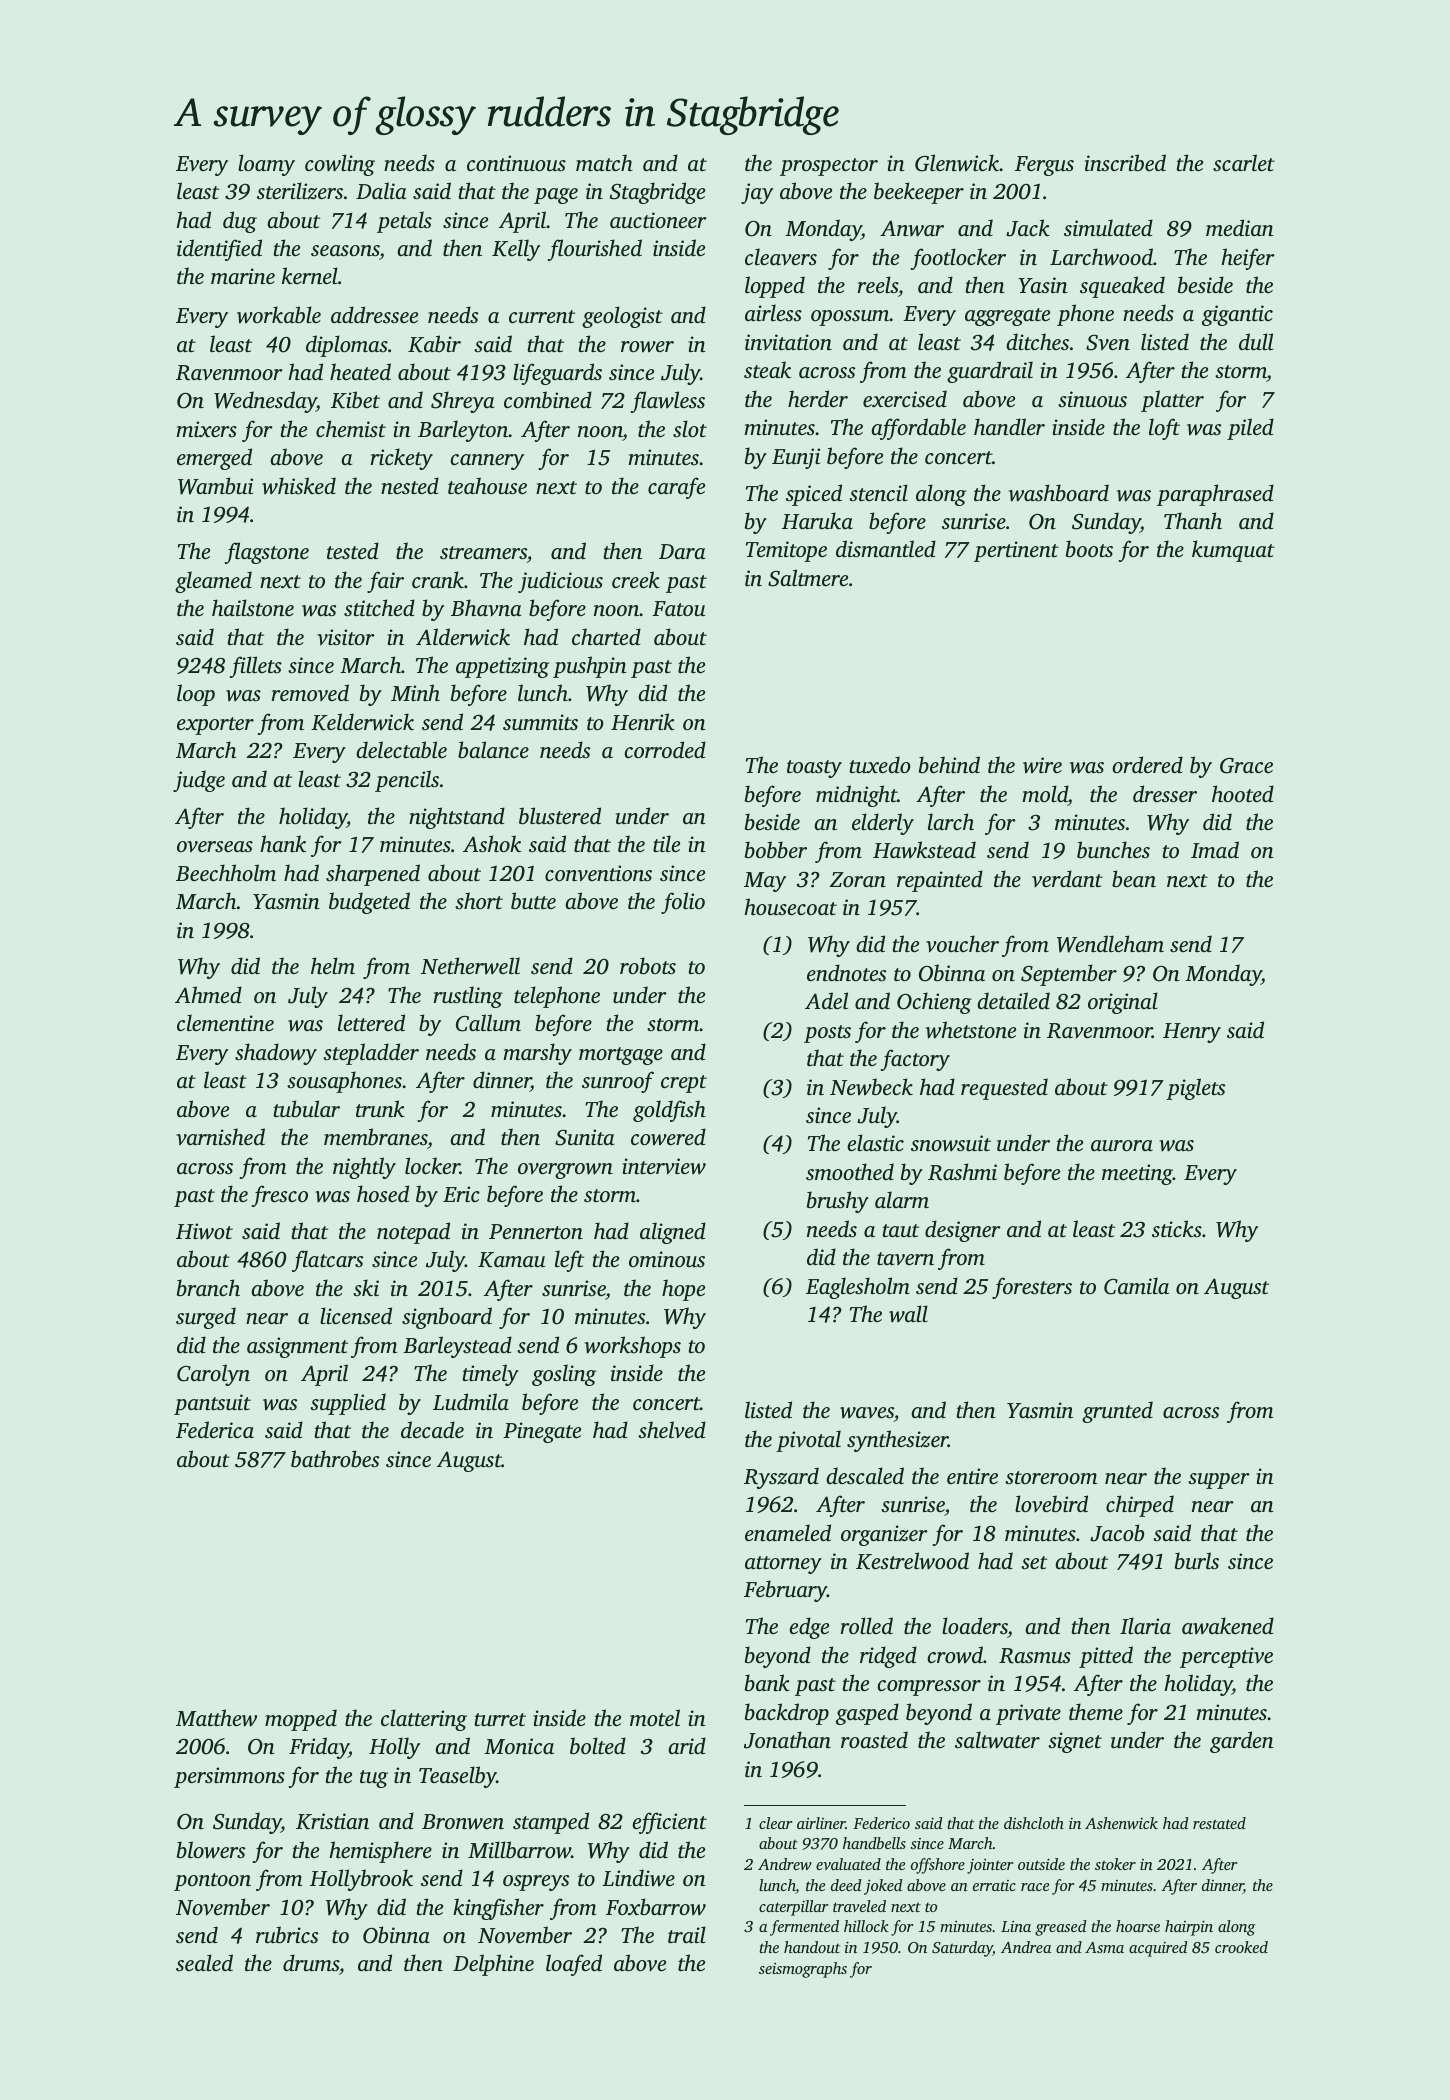  Describe the element at coordinates (788, 1532) in the page. I see `enameled` at that location.
